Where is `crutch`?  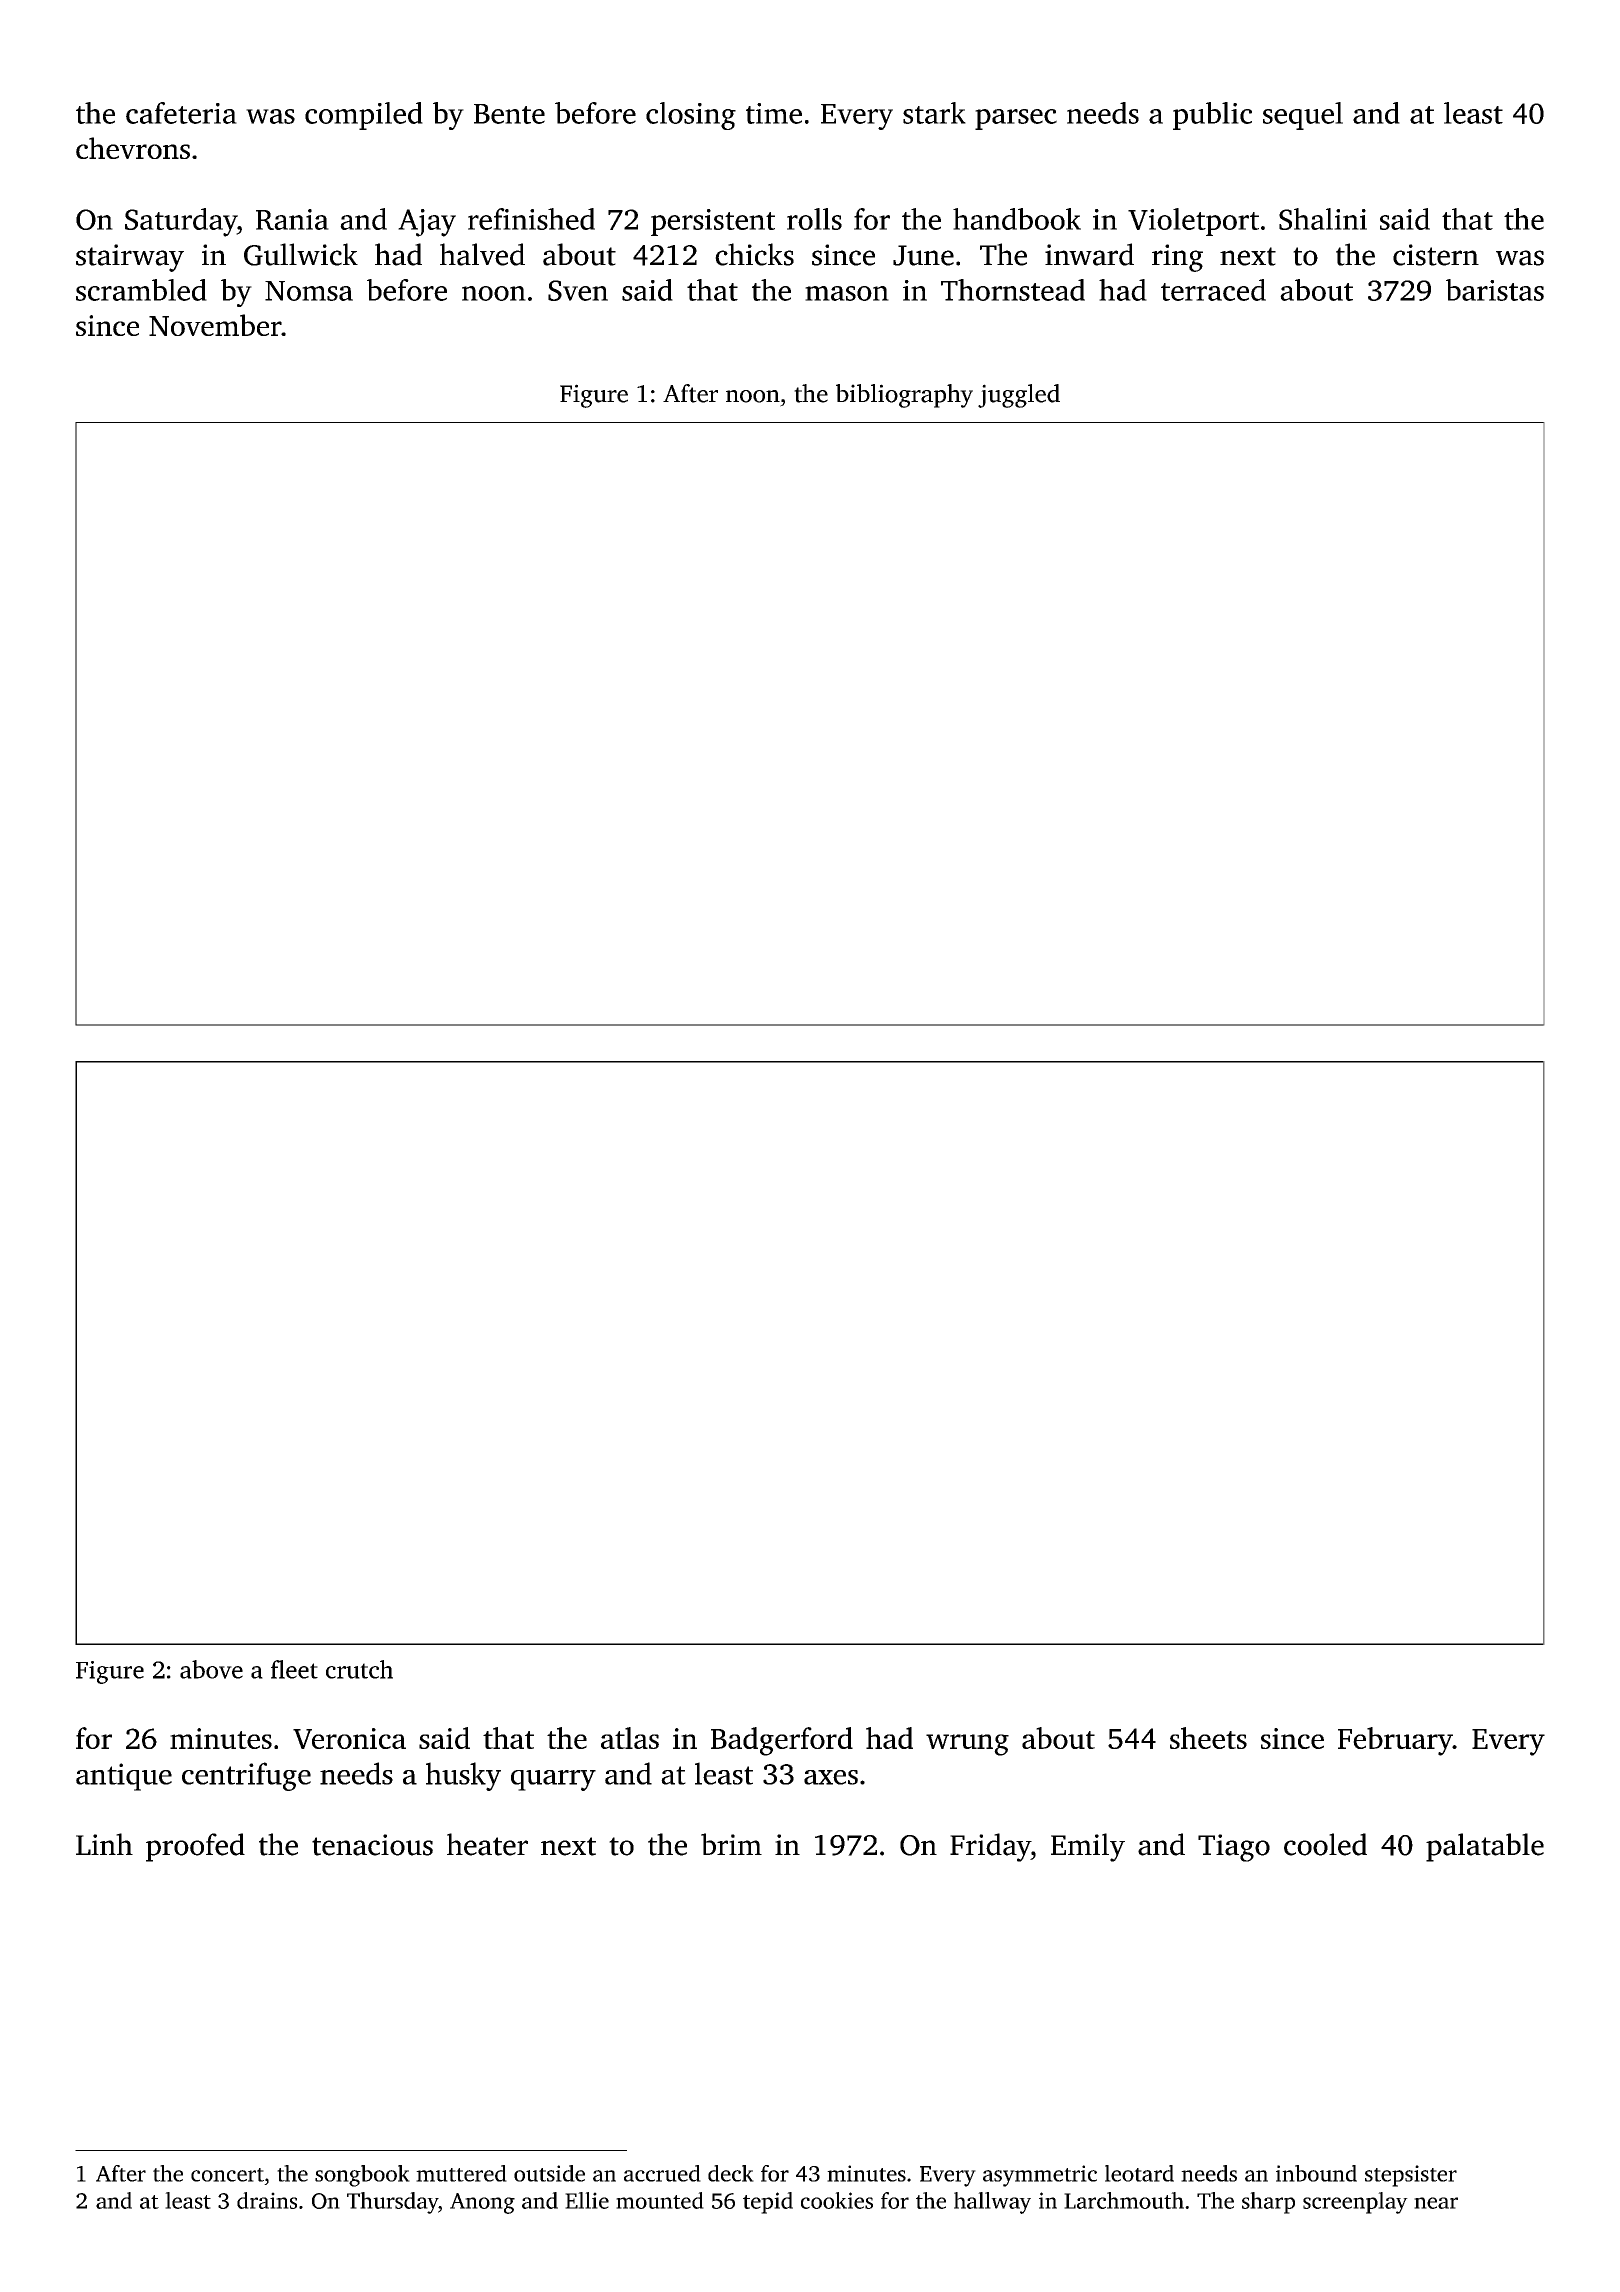 crutch is located at coordinates (359, 1669).
